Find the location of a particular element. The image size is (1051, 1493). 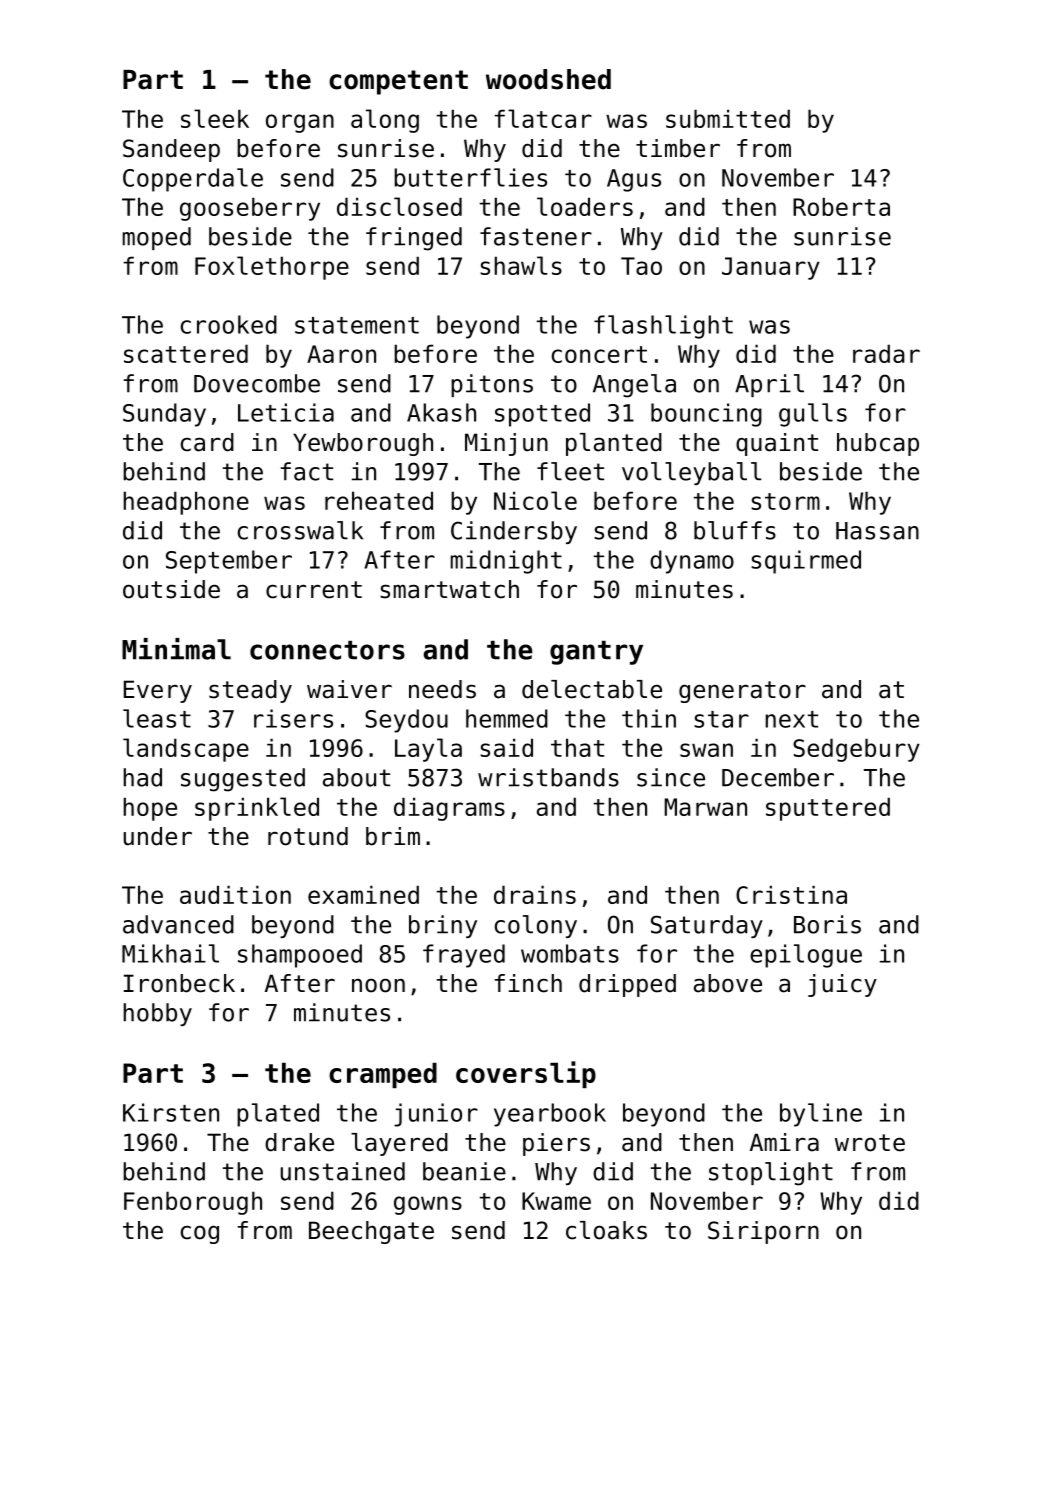

generator is located at coordinates (742, 692).
